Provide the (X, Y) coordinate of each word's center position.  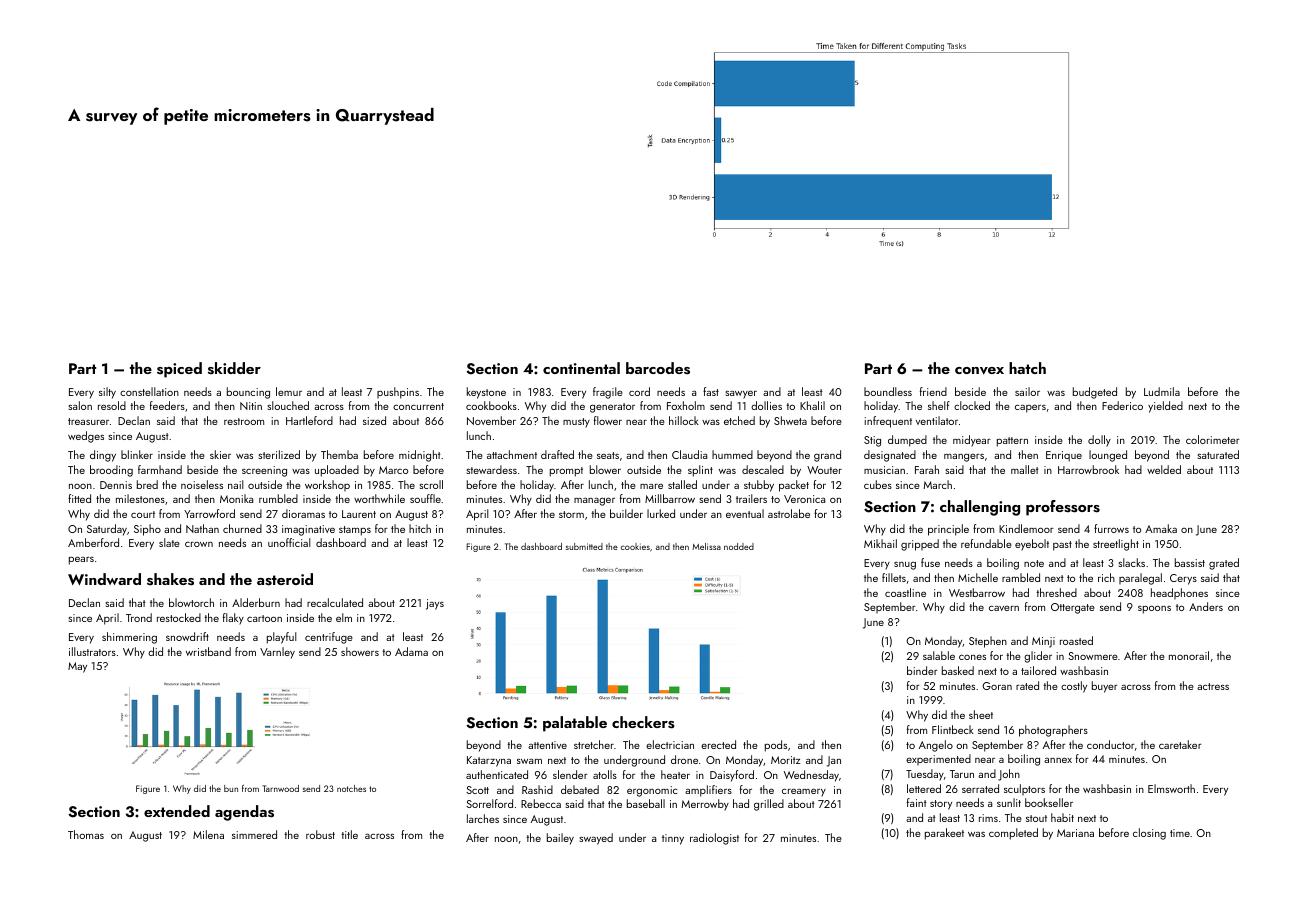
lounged (1108, 456)
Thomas (86, 834)
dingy (103, 456)
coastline (905, 592)
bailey (560, 839)
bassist (1190, 562)
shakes (170, 579)
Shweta (790, 420)
